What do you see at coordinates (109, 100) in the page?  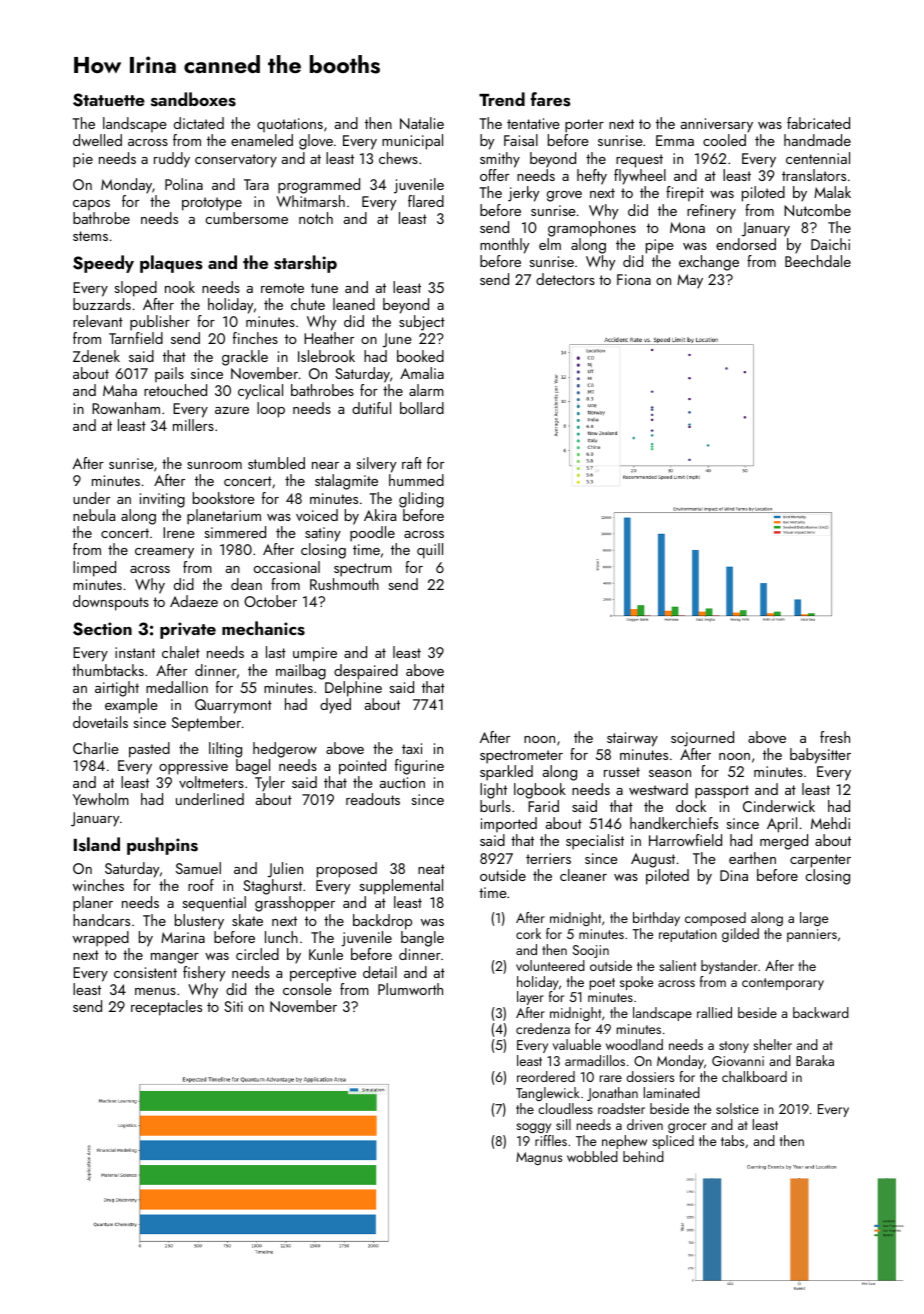 I see `Statuette` at bounding box center [109, 100].
